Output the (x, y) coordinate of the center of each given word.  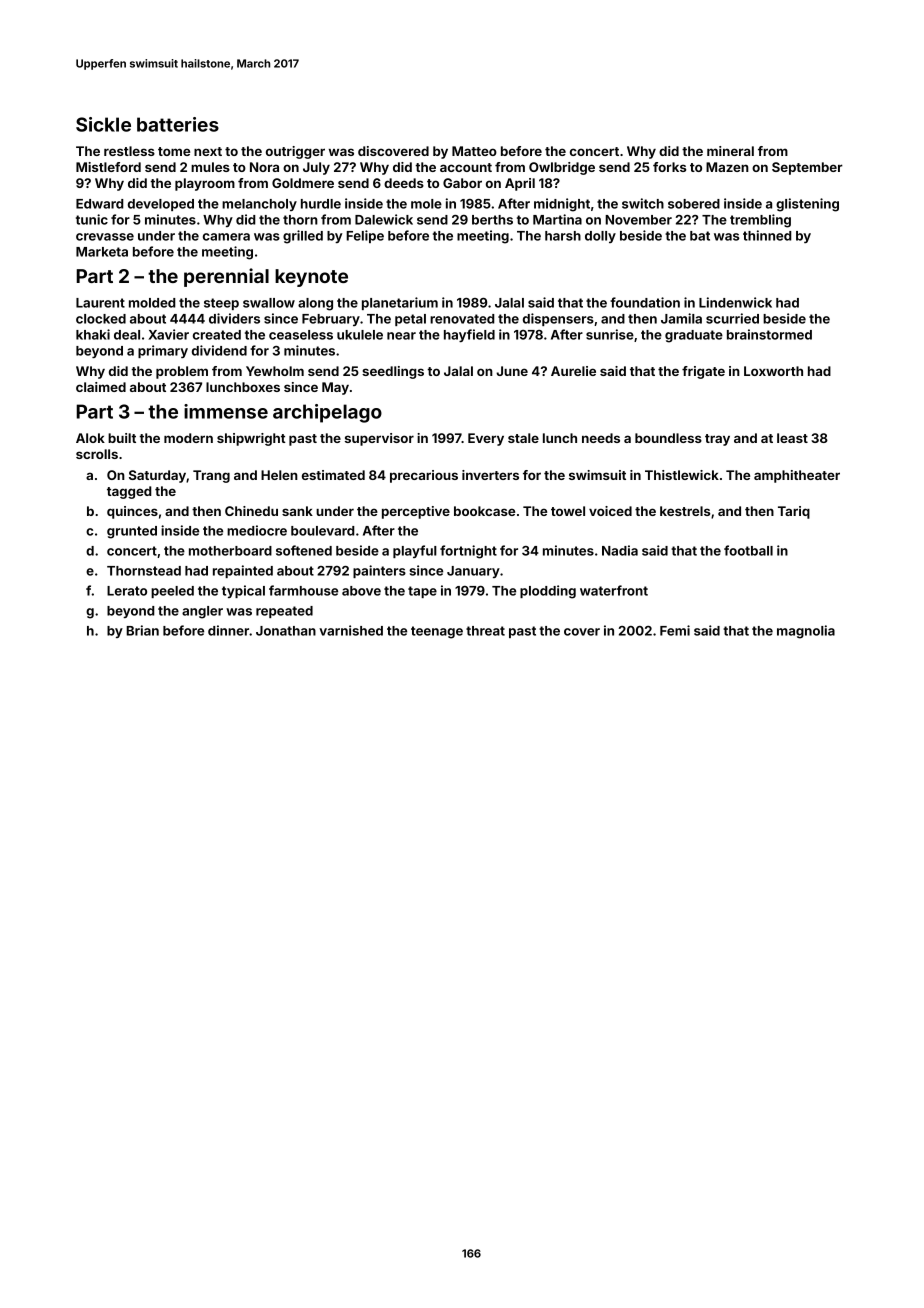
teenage (437, 632)
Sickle (103, 124)
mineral (730, 151)
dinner (228, 630)
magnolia (806, 632)
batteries (178, 124)
